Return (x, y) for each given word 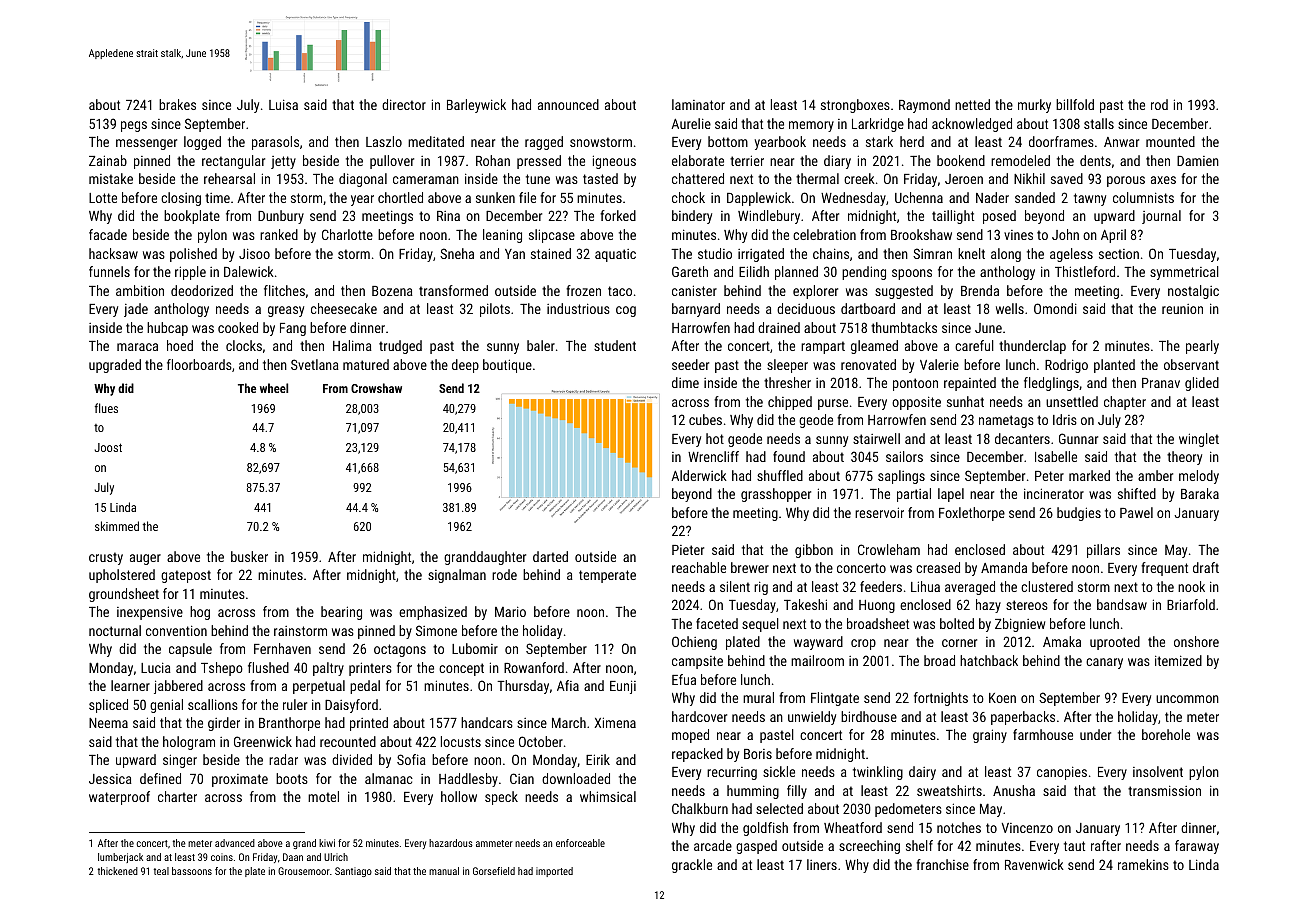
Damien (1198, 160)
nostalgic (1193, 292)
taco (620, 291)
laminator (698, 104)
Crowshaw (376, 388)
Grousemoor (304, 871)
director (404, 104)
